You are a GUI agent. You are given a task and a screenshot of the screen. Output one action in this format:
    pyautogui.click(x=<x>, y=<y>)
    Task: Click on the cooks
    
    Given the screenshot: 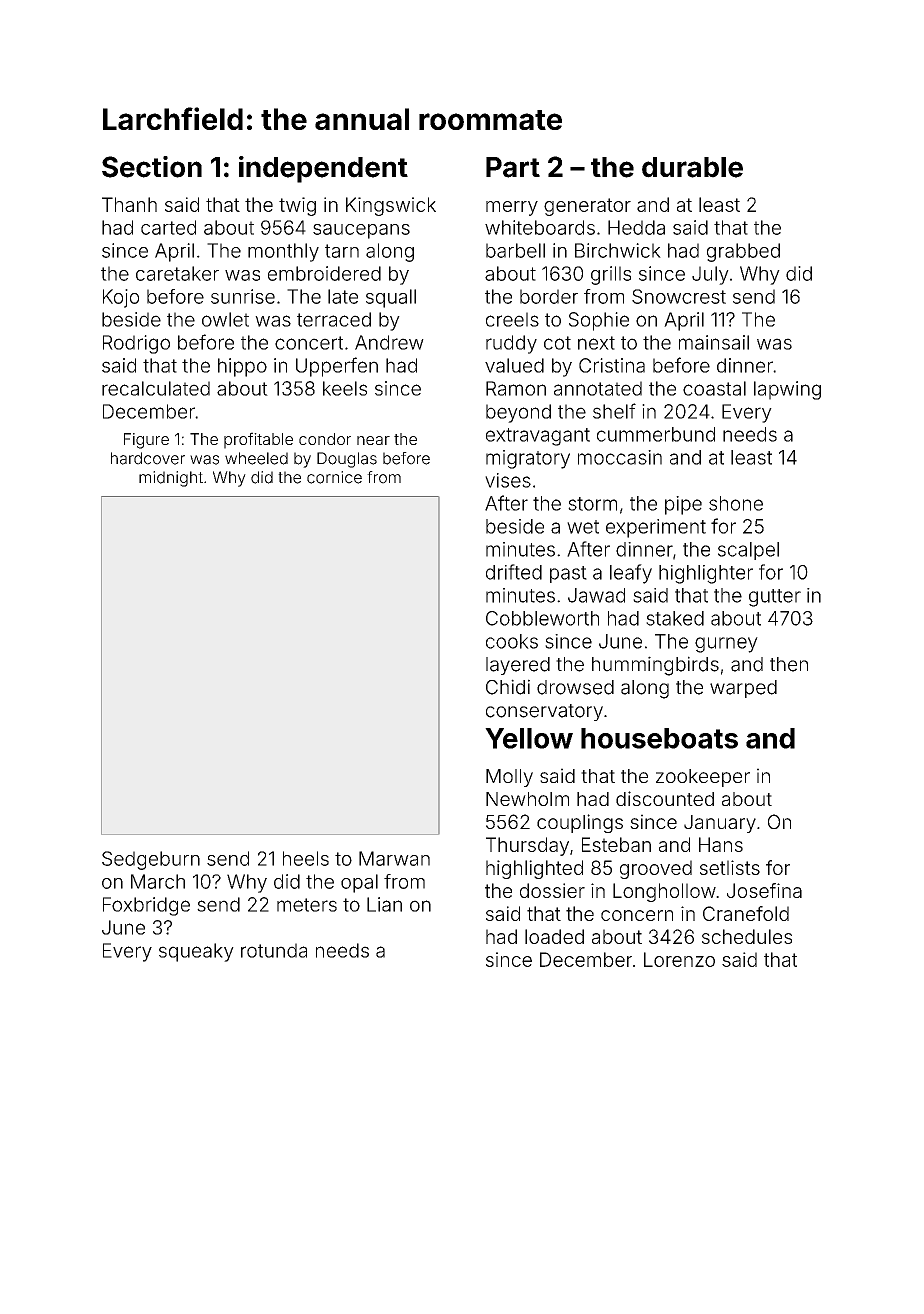 What is the action you would take?
    pyautogui.click(x=512, y=641)
